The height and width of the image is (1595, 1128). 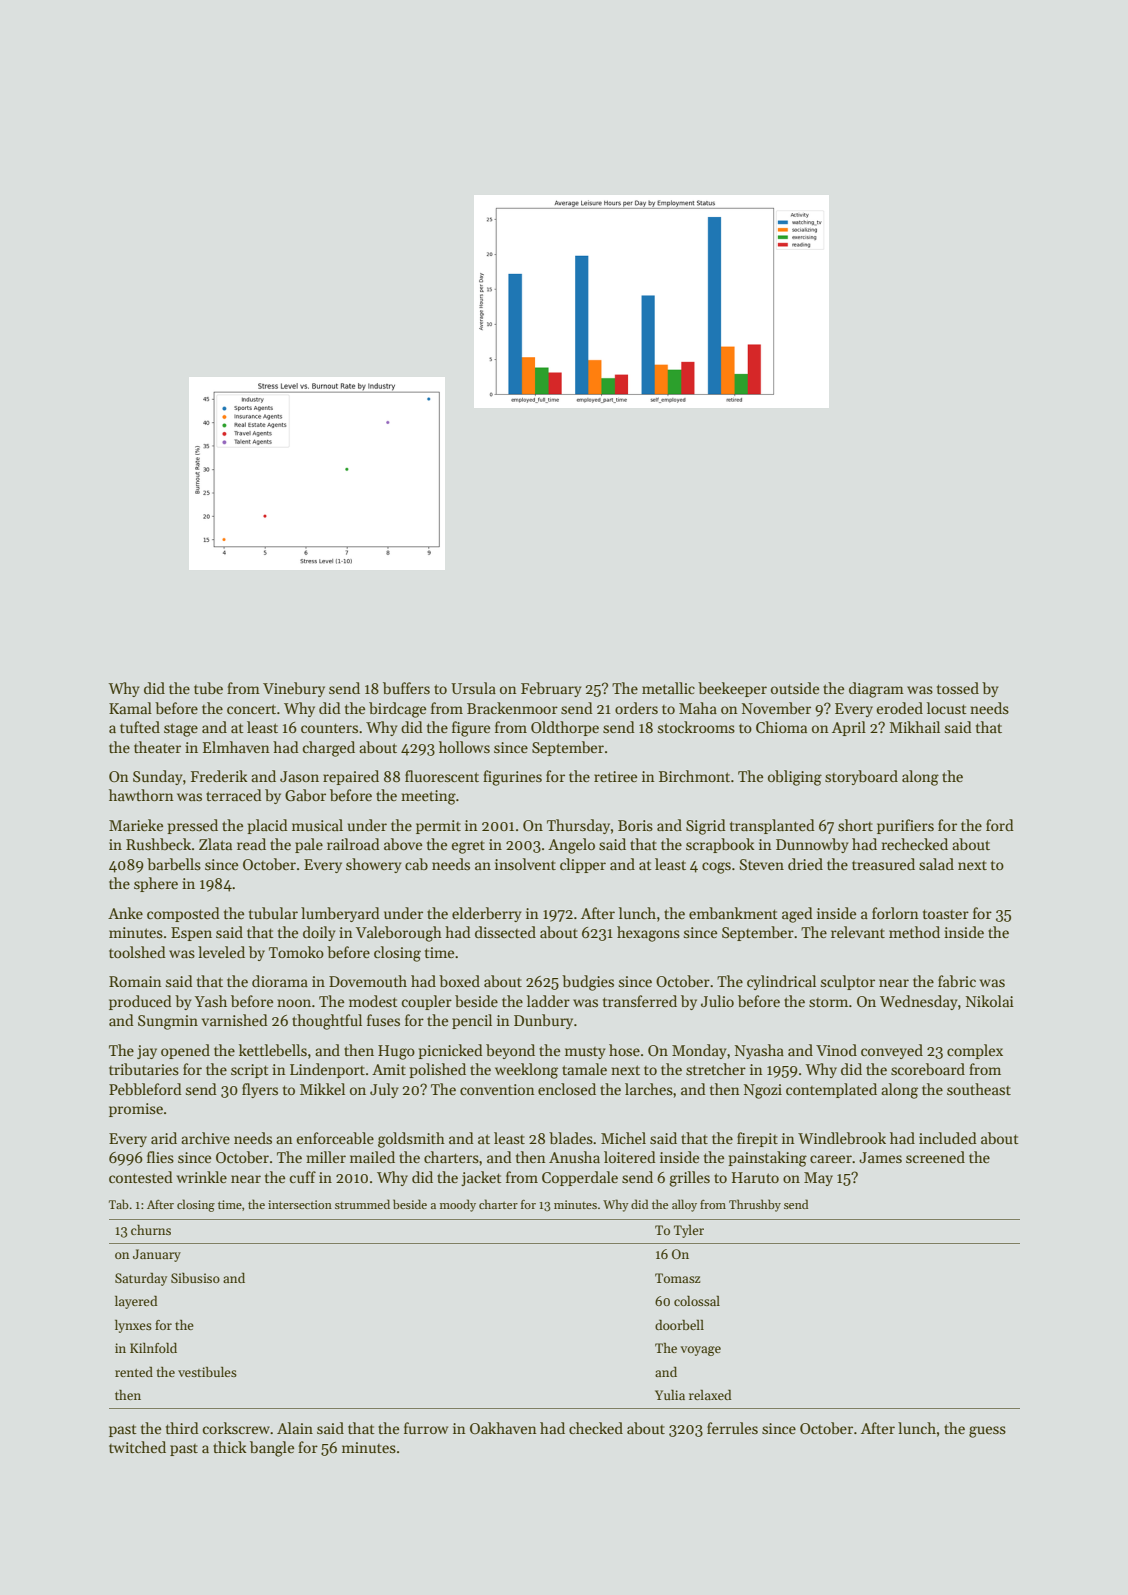 What do you see at coordinates (406, 688) in the image?
I see `buffers` at bounding box center [406, 688].
